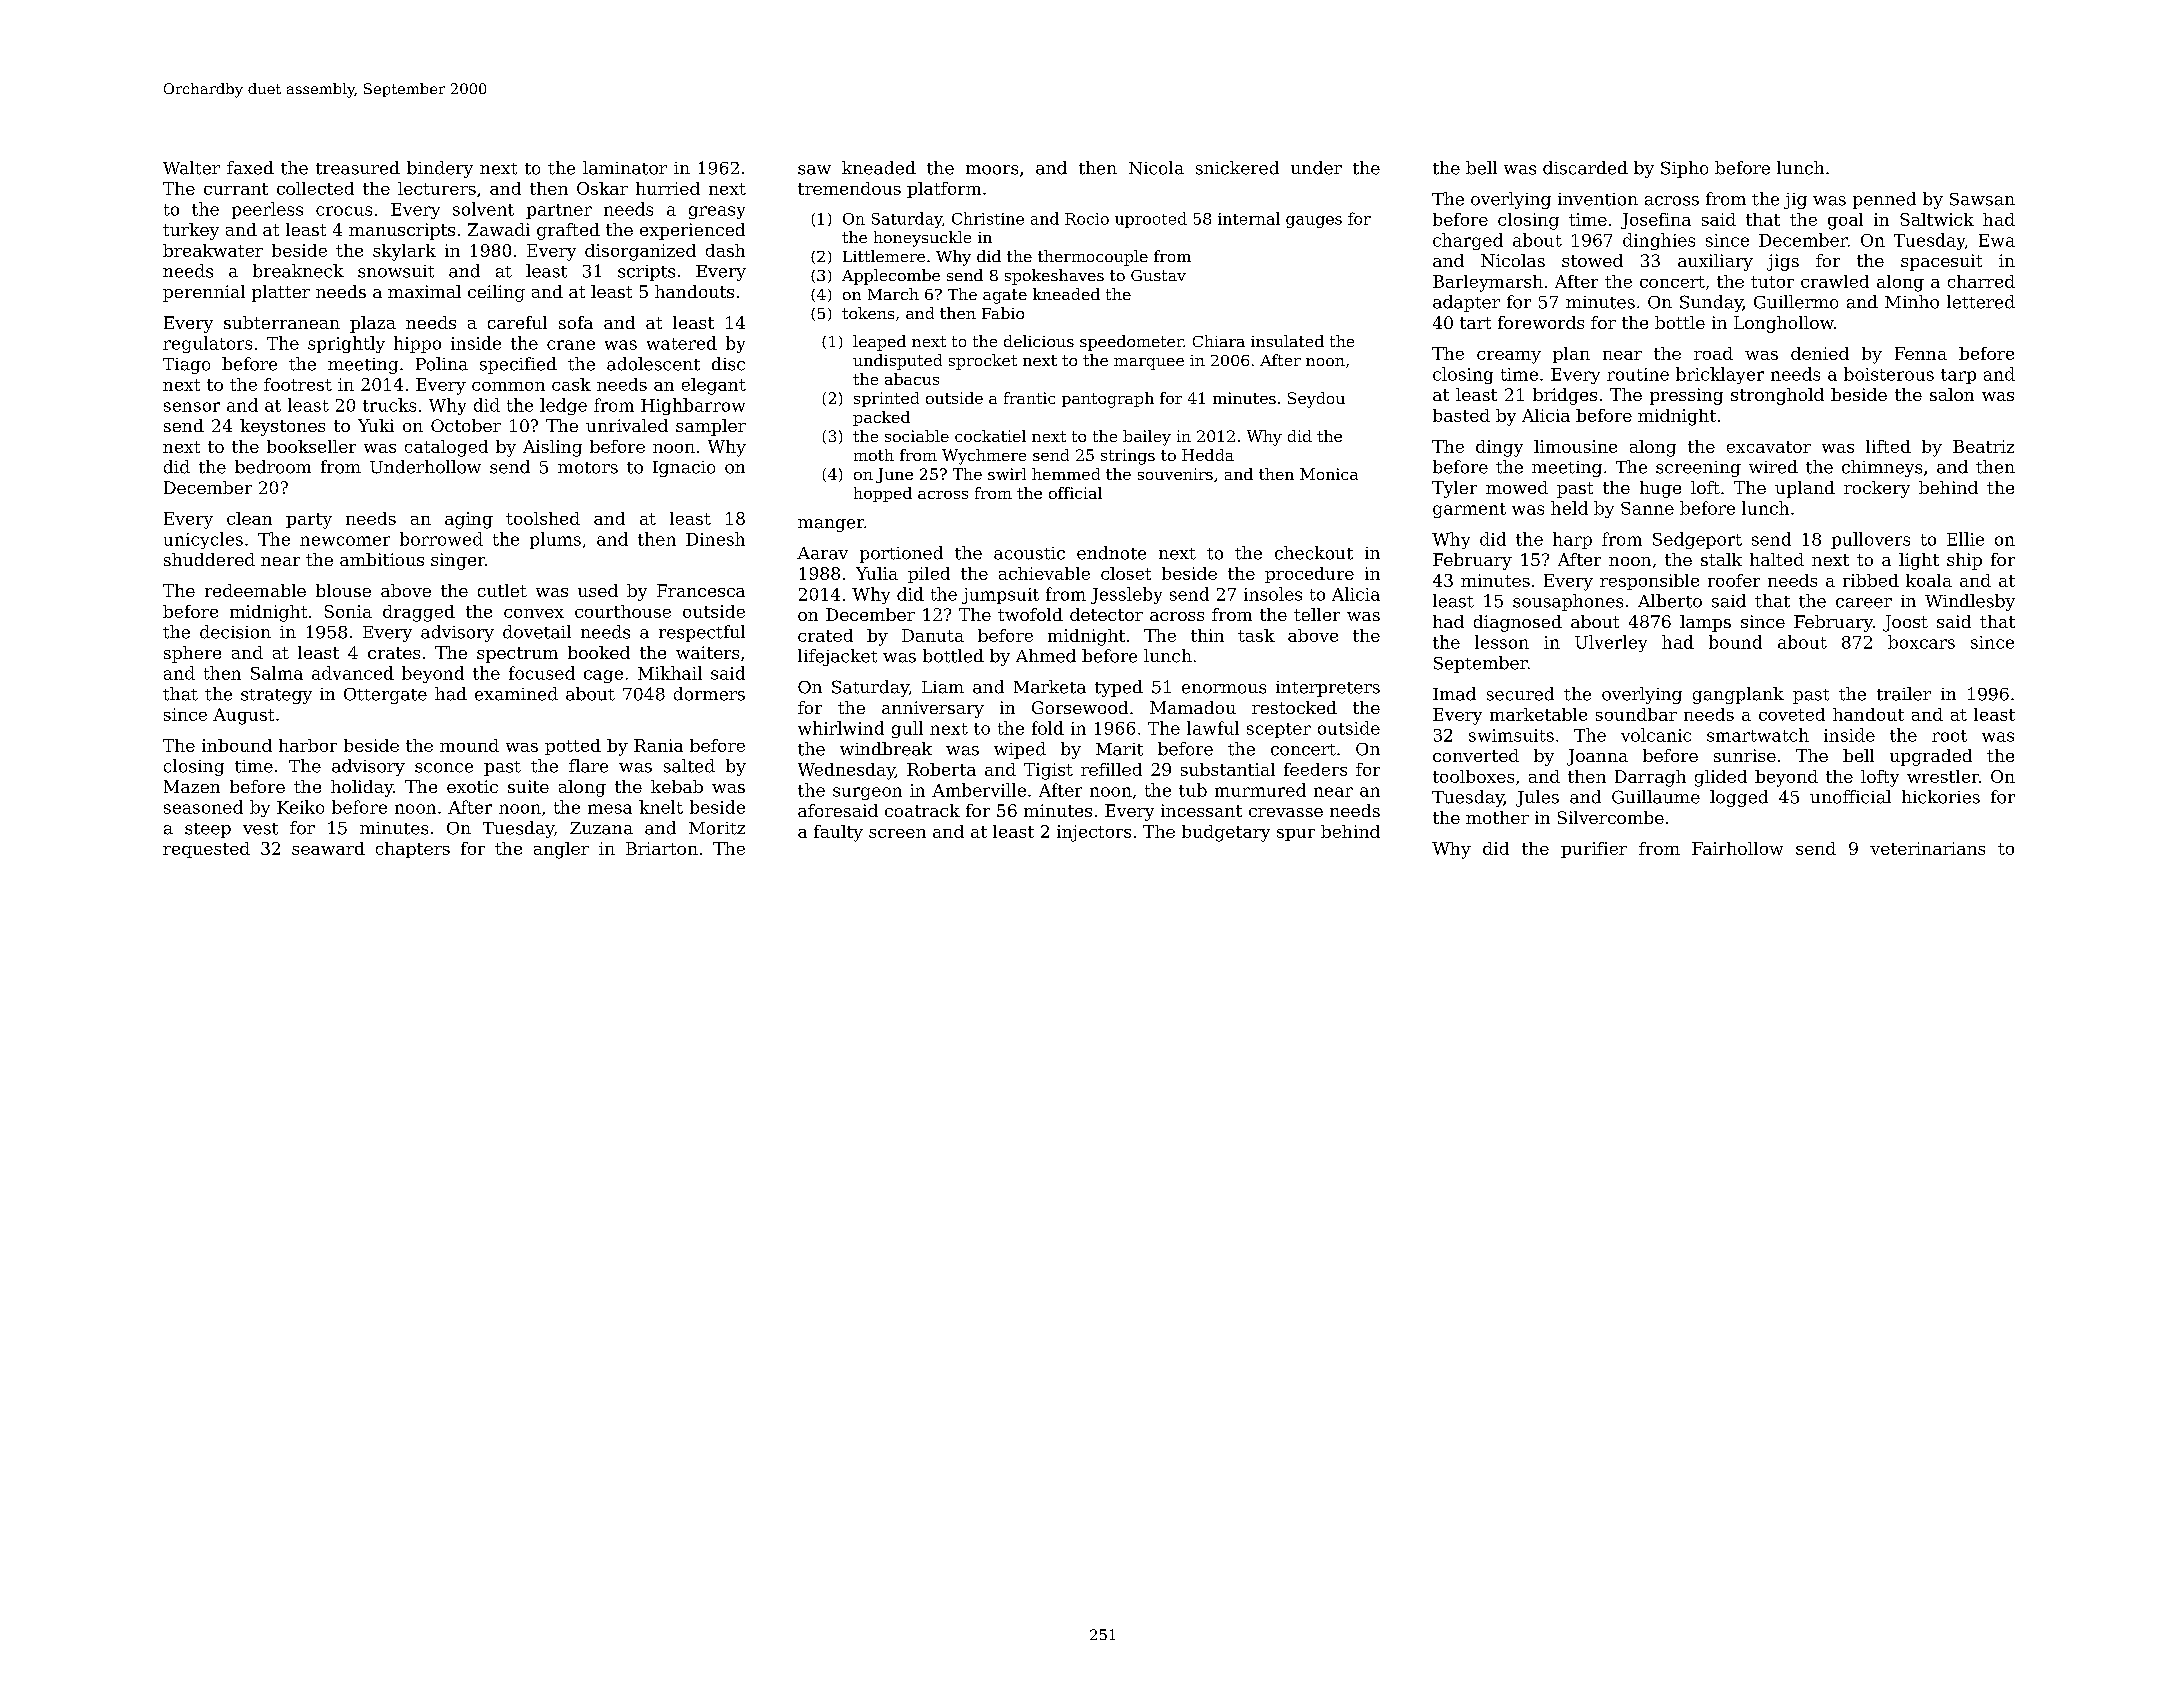 The image size is (2178, 1683). I want to click on Aisling, so click(552, 448).
